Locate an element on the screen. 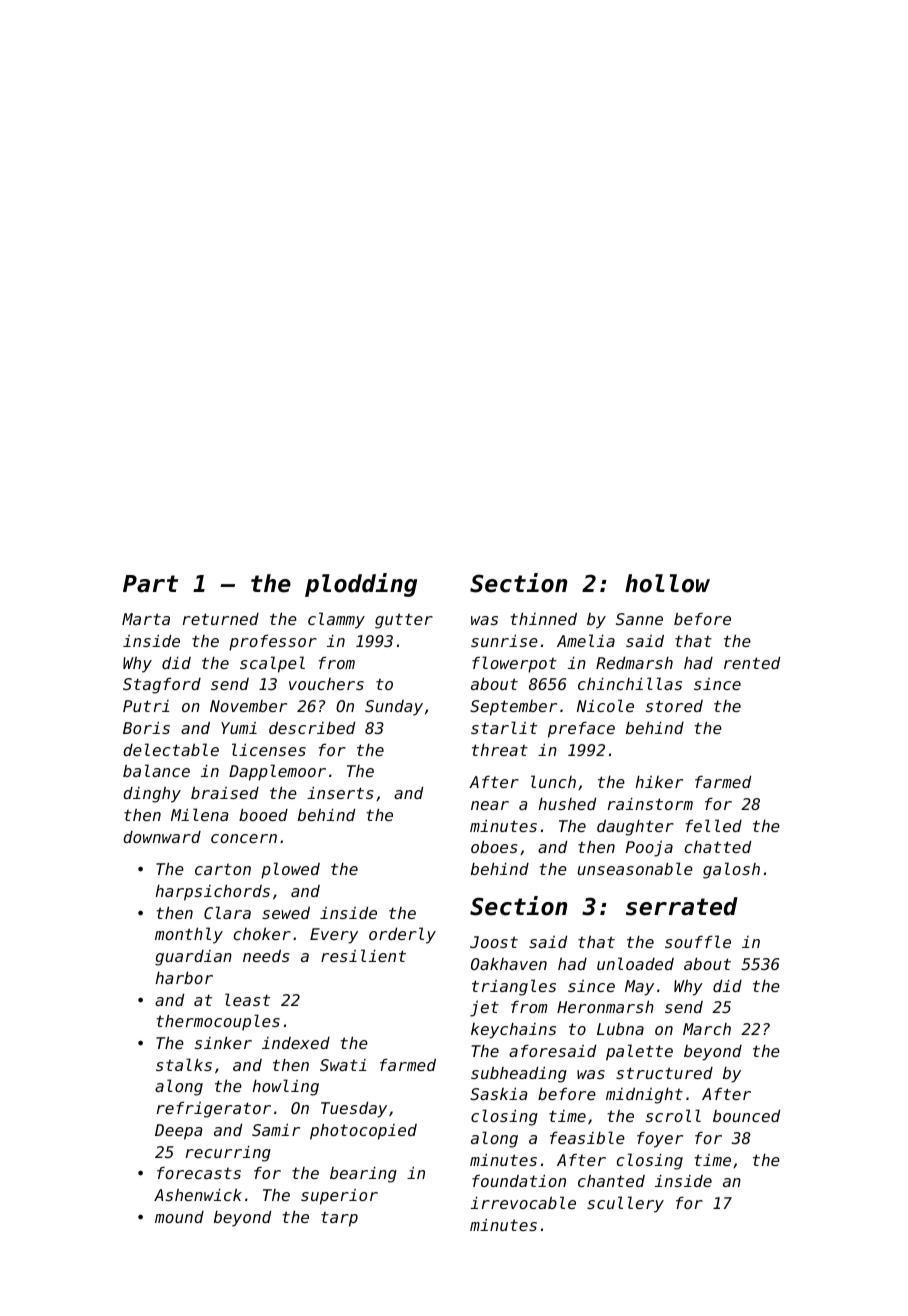  Part is located at coordinates (150, 584).
